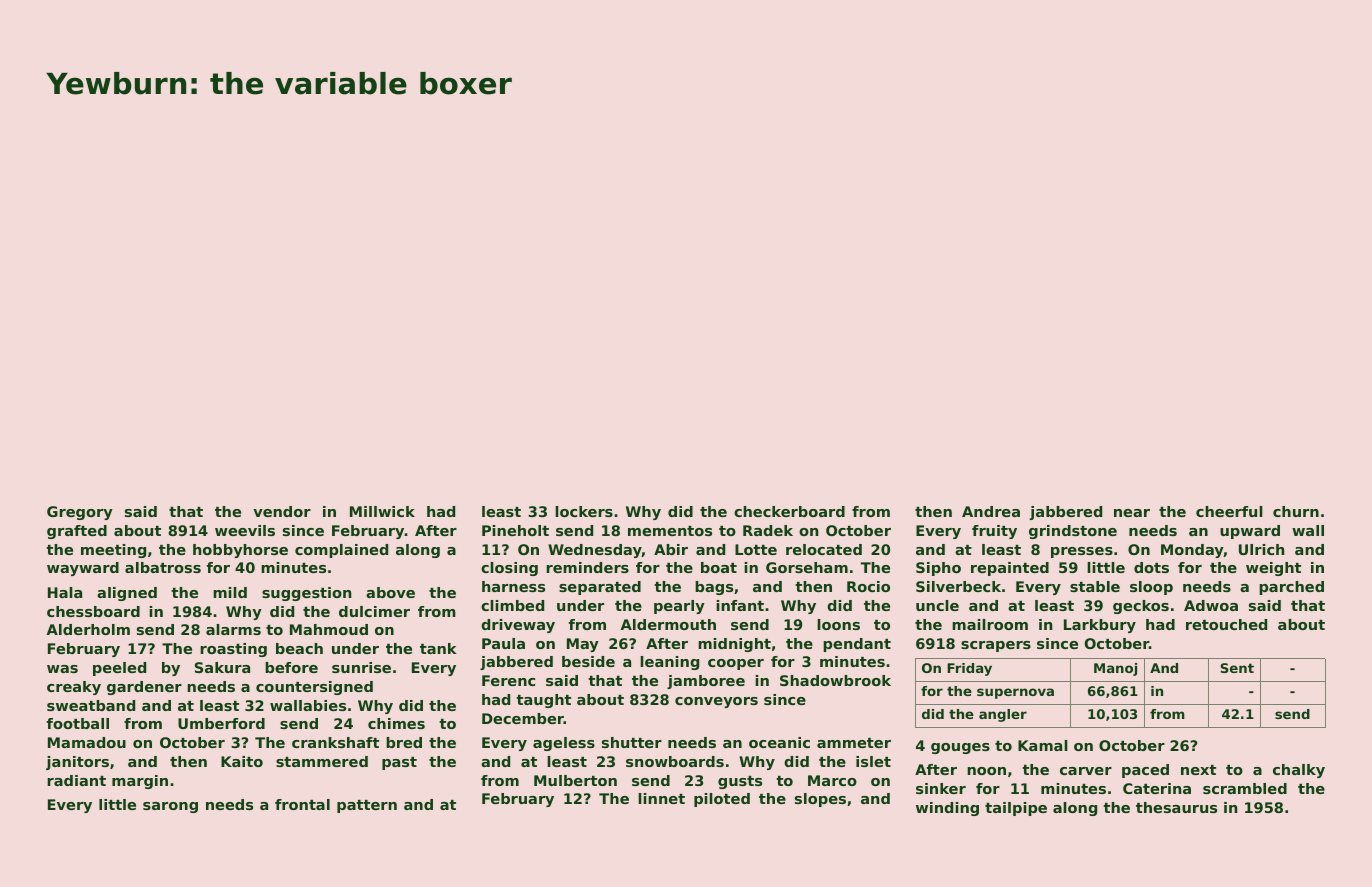 This page has height=887, width=1372. What do you see at coordinates (170, 807) in the page?
I see `sarong` at bounding box center [170, 807].
